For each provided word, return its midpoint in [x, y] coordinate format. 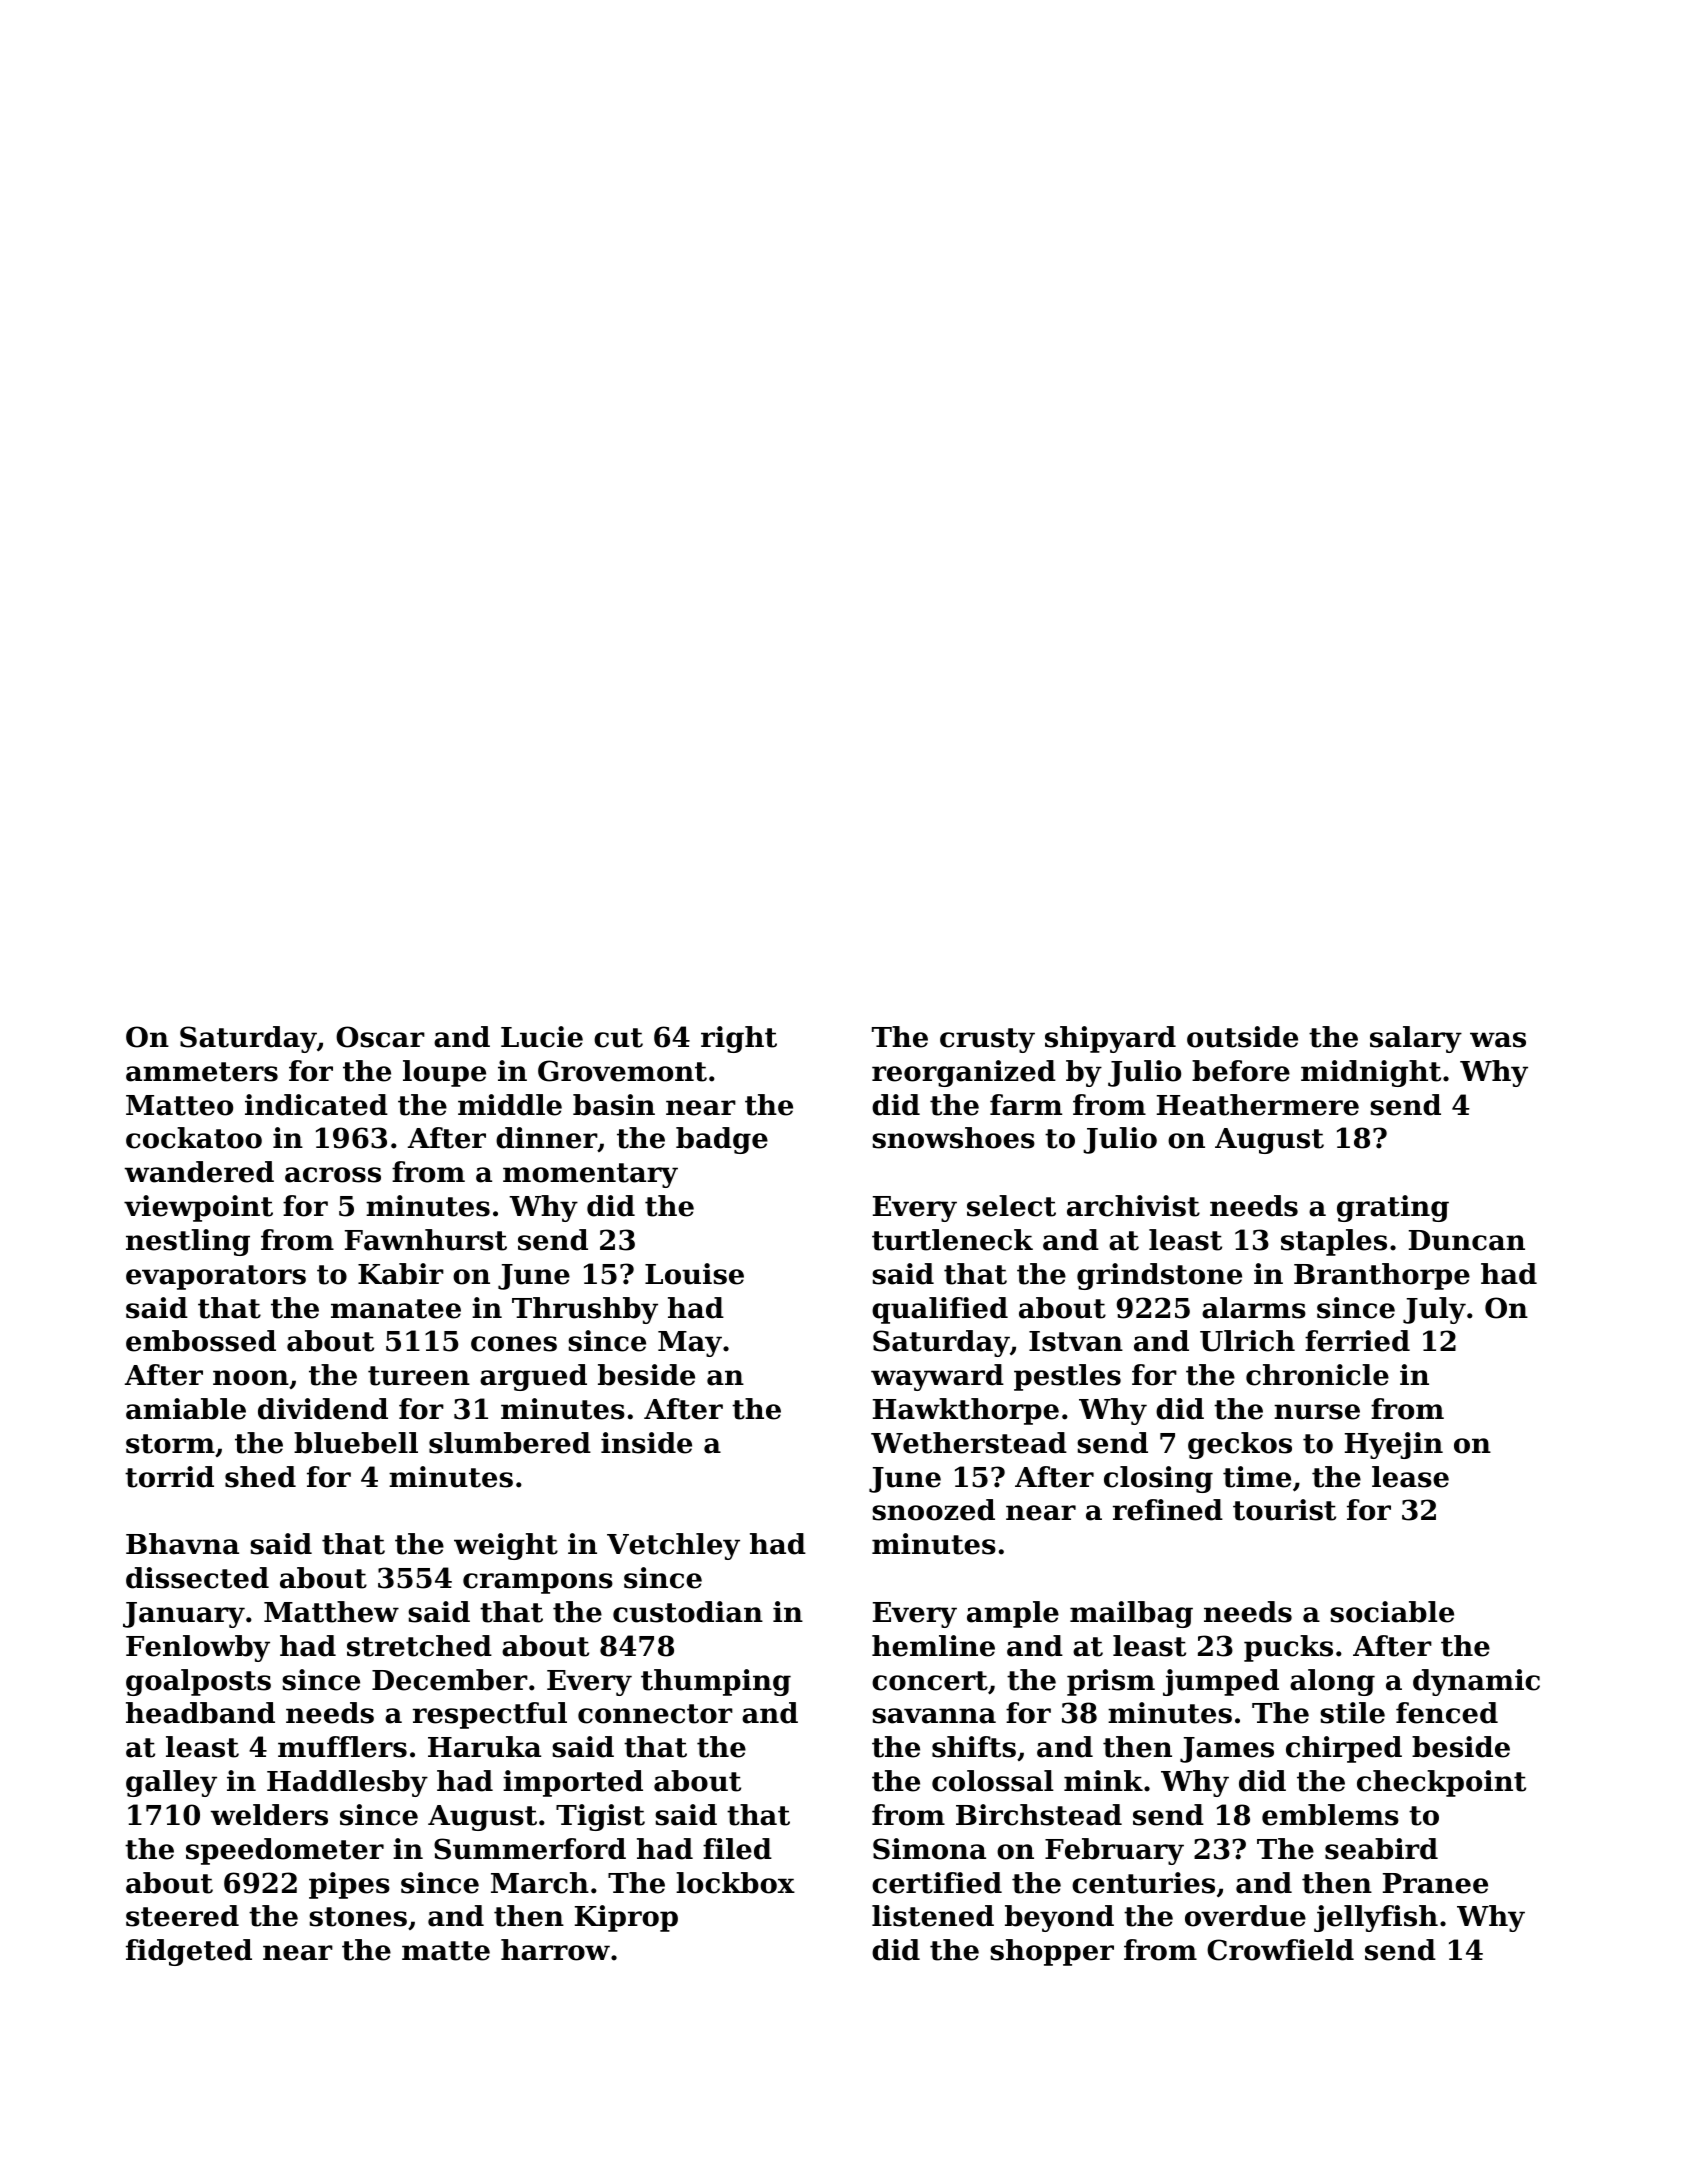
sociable [1392, 1612]
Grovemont [622, 1071]
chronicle [1317, 1375]
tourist [1284, 1510]
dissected [197, 1578]
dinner [546, 1138]
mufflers [342, 1747]
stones [358, 1917]
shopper [1052, 1952]
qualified [940, 1310]
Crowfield [1280, 1950]
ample [1013, 1614]
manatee [396, 1309]
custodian [688, 1612]
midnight [1371, 1073]
